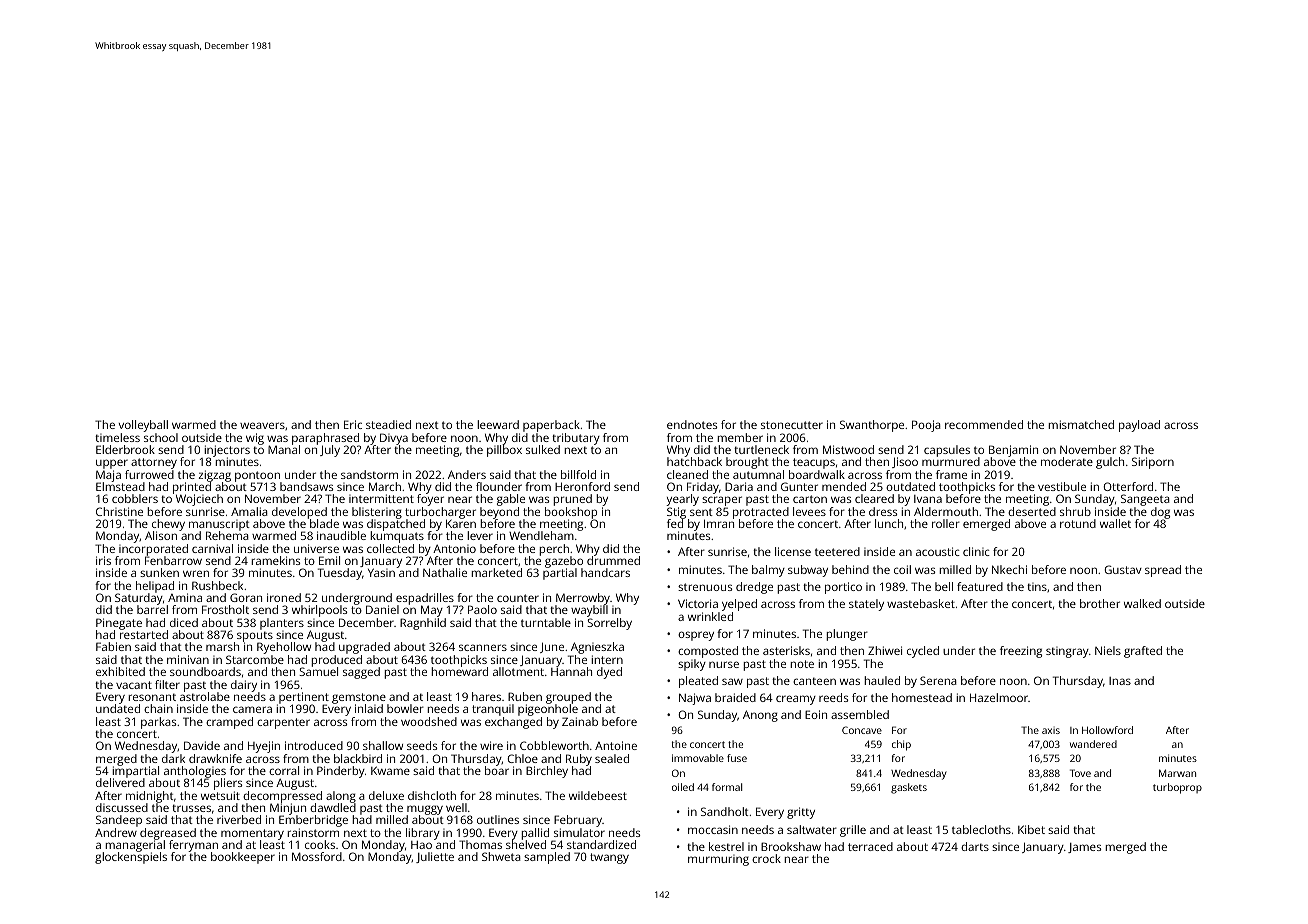  What do you see at coordinates (255, 659) in the document?
I see `Starcombe` at bounding box center [255, 659].
